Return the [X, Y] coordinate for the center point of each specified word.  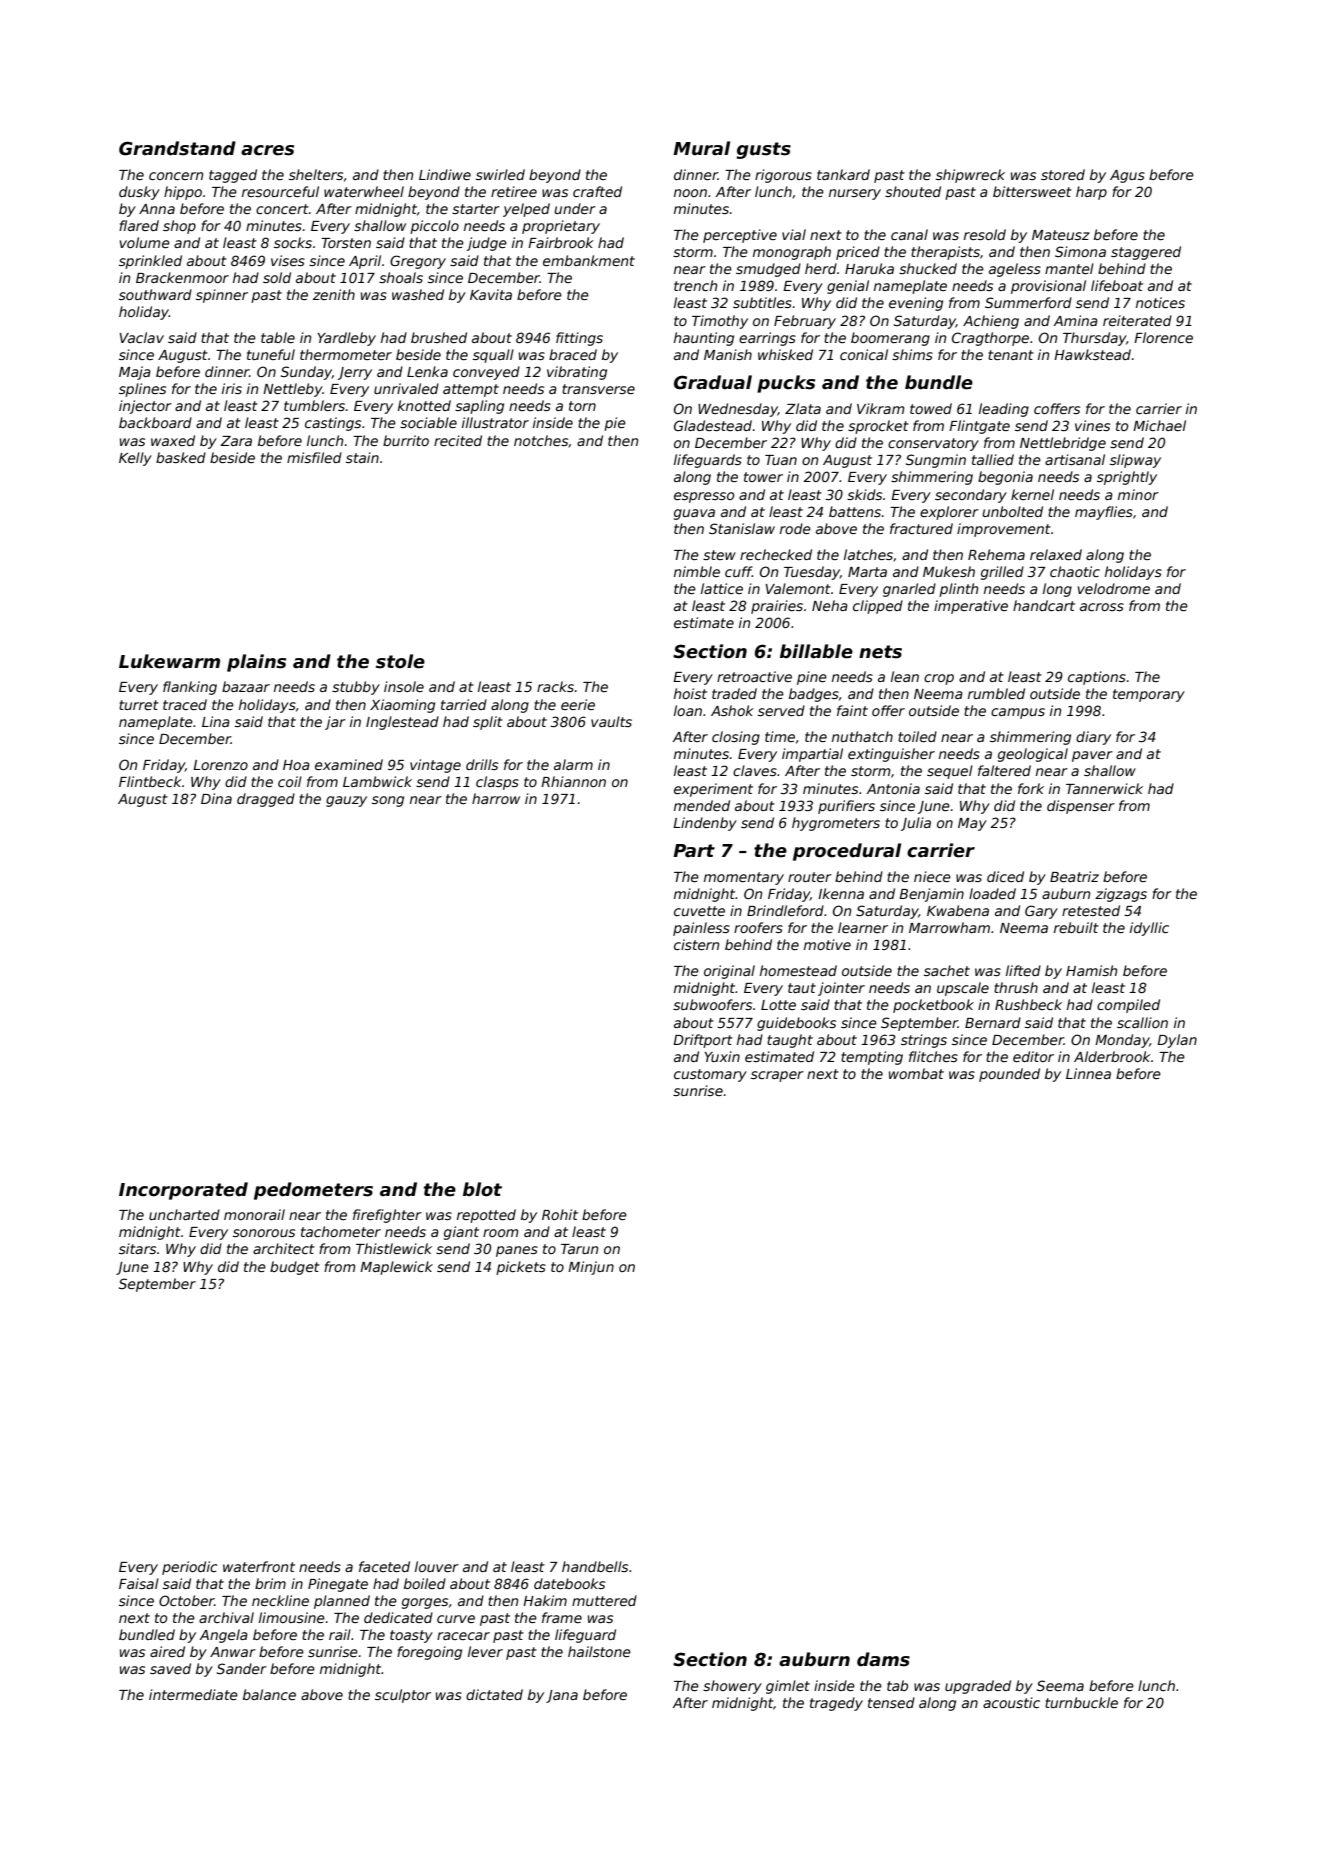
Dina [216, 798]
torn [582, 406]
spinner [222, 296]
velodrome [1114, 588]
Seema [1060, 1685]
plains [256, 663]
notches [541, 440]
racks [555, 686]
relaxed [1056, 554]
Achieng [991, 322]
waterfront [259, 1566]
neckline [280, 1600]
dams [883, 1659]
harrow [496, 798]
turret [139, 705]
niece [932, 876]
